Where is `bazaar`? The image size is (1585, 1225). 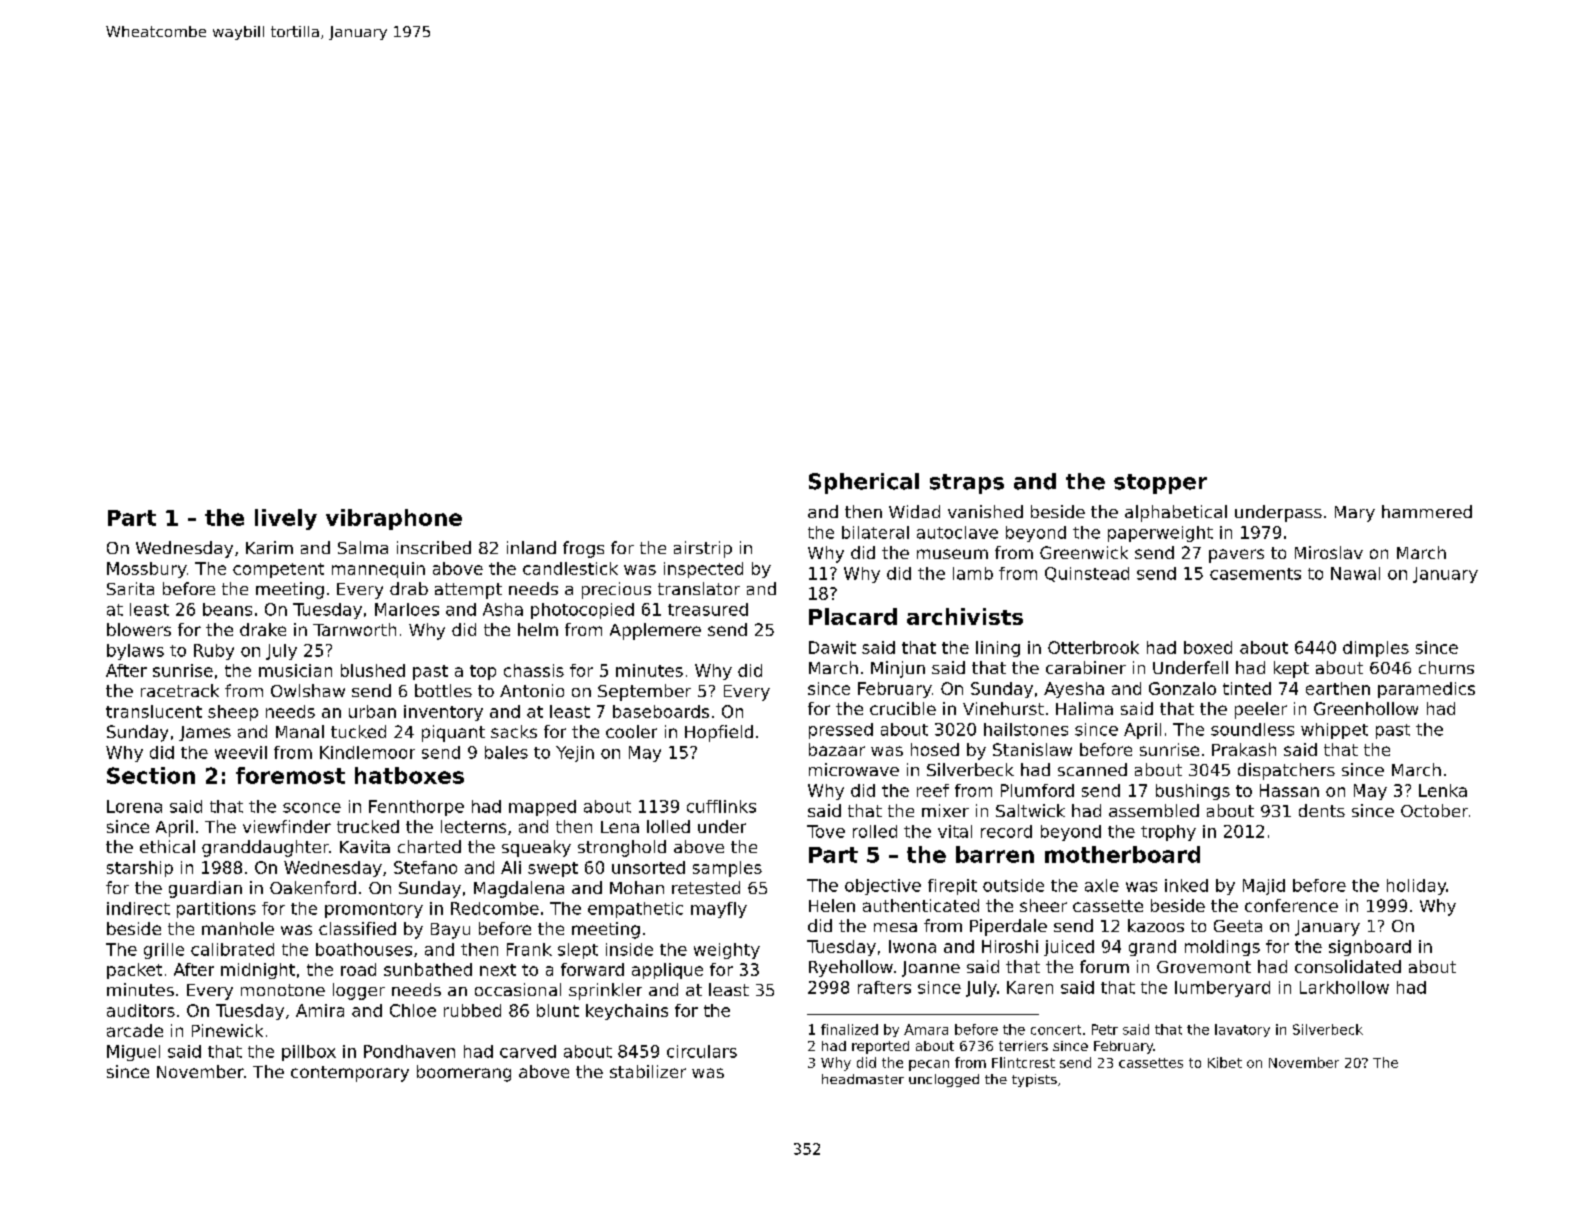
bazaar is located at coordinates (837, 749).
